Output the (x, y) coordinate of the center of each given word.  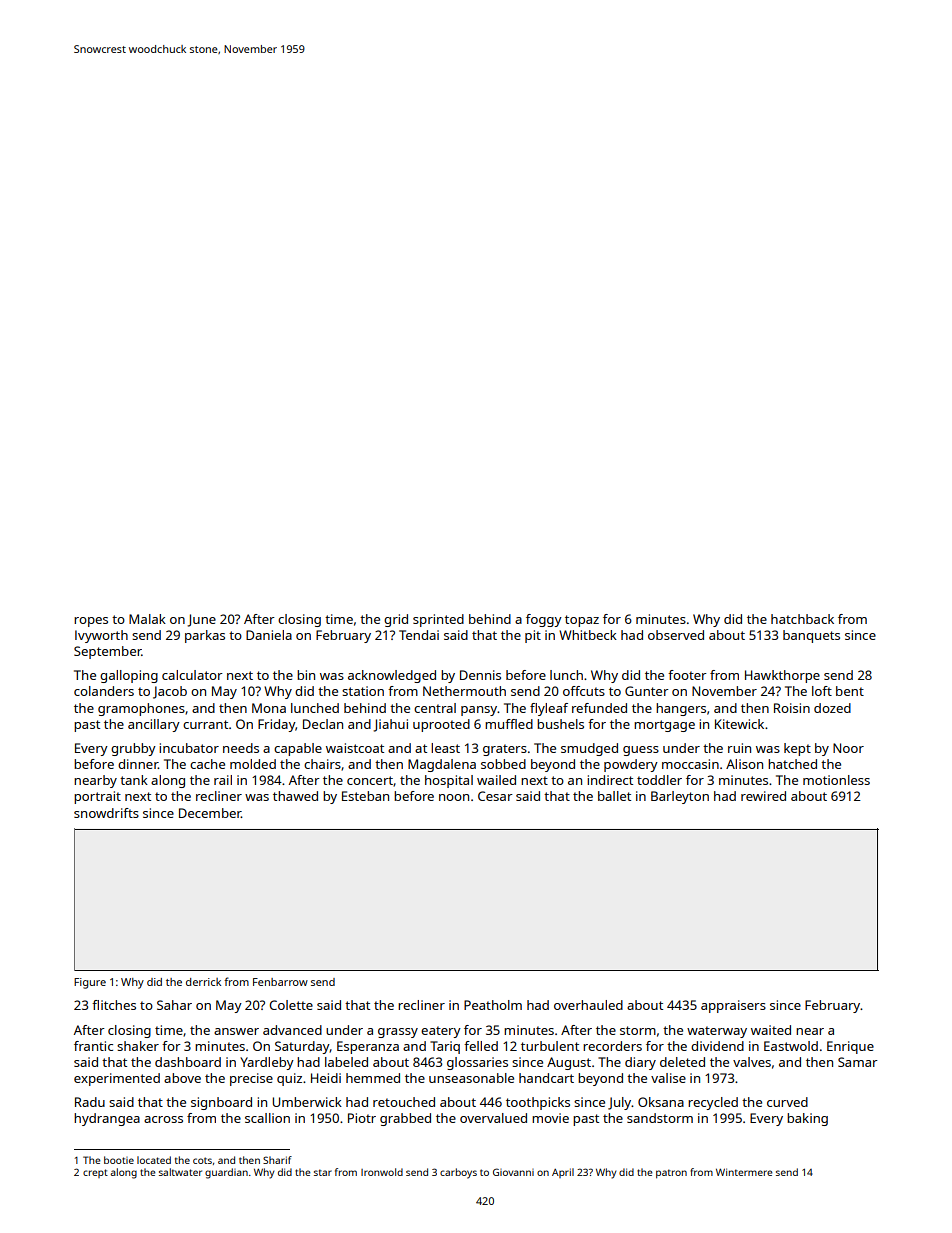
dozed (832, 708)
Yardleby (267, 1063)
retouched (404, 1102)
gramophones (141, 709)
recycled (713, 1103)
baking (807, 1119)
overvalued (493, 1118)
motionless (836, 780)
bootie (119, 1160)
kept (797, 749)
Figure (90, 983)
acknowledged (392, 676)
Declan (323, 724)
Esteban (365, 796)
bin (306, 675)
